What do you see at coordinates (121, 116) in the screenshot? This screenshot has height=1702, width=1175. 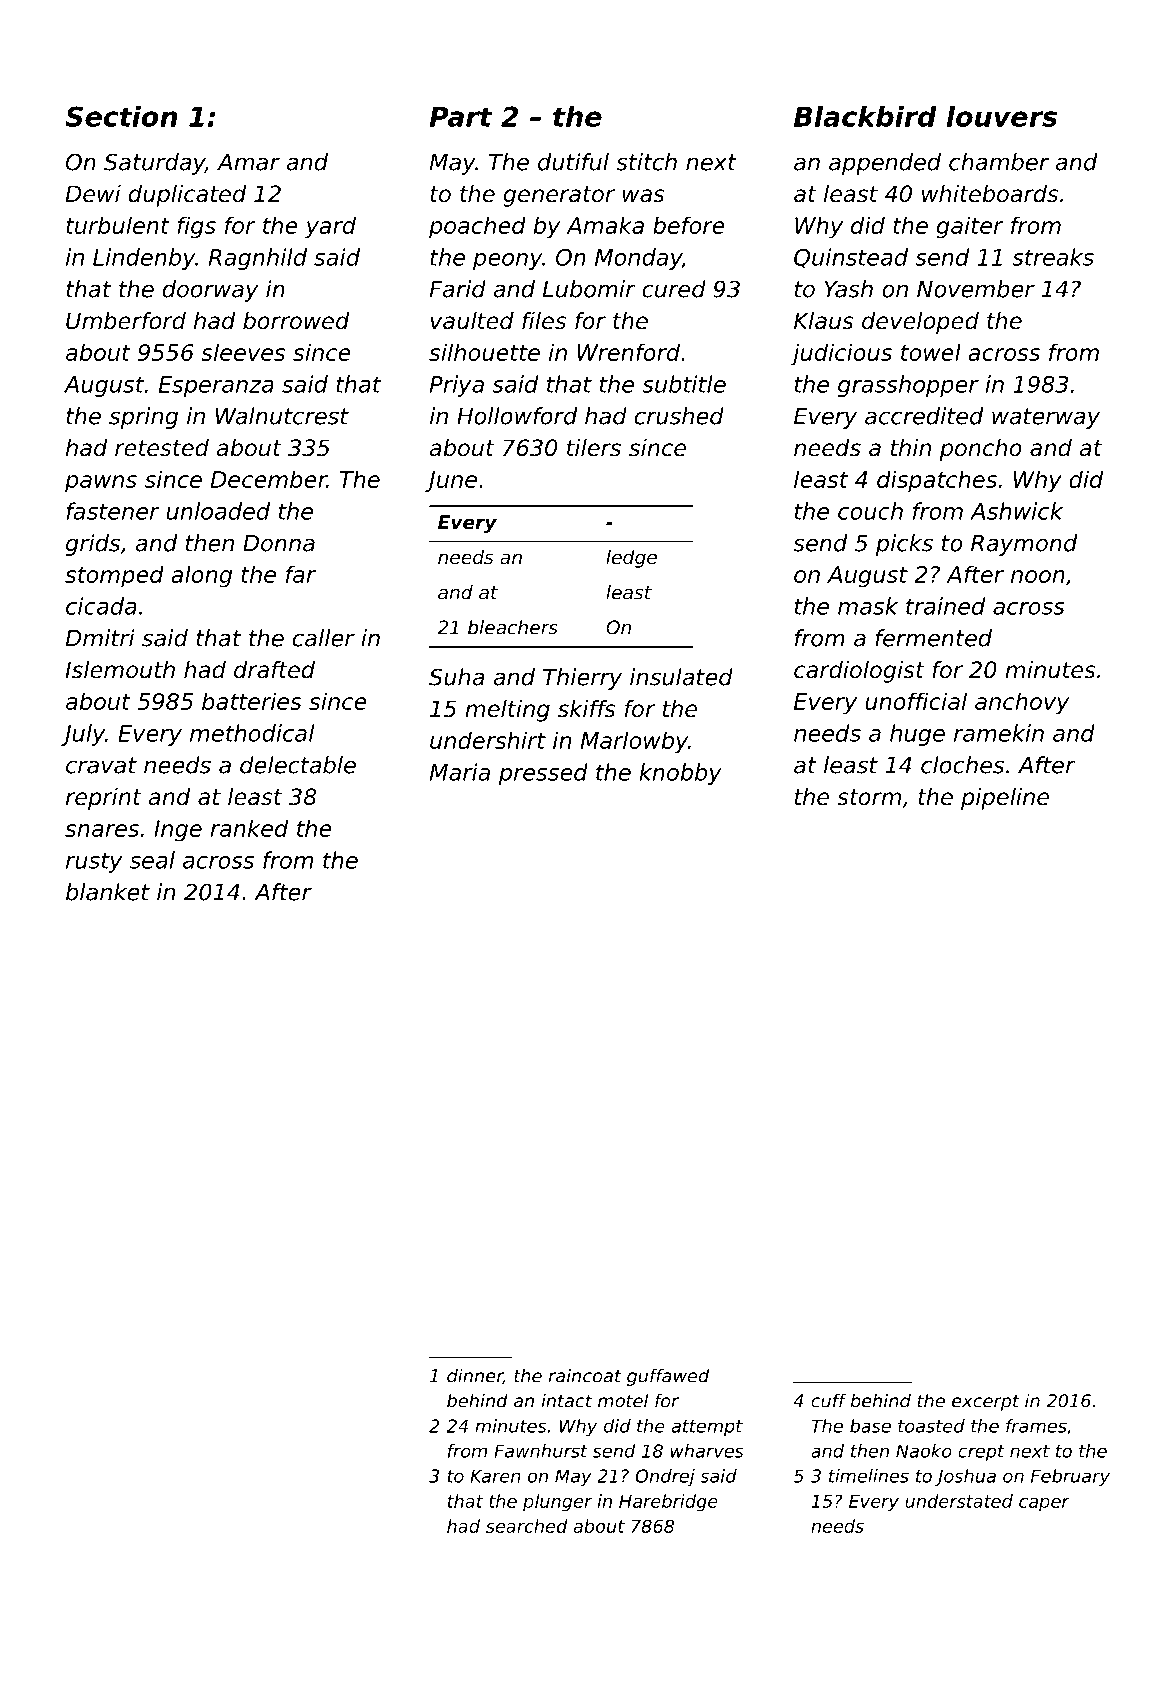 I see `Section` at bounding box center [121, 116].
